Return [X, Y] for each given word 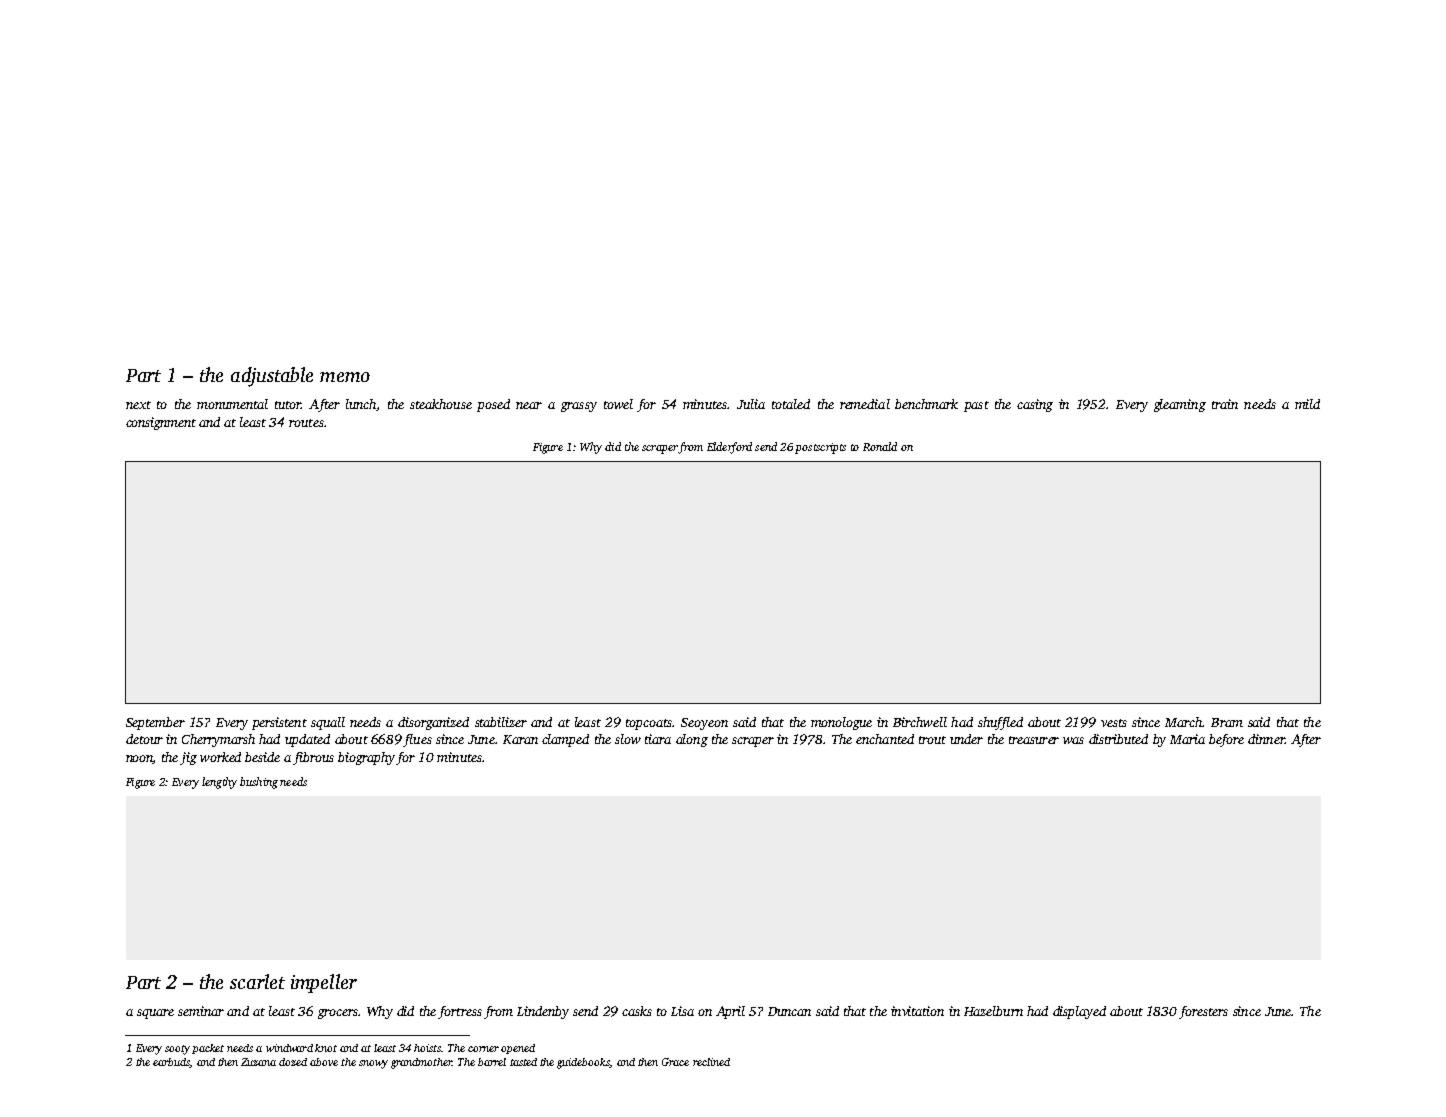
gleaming [1180, 405]
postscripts [820, 448]
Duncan [789, 1011]
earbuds [171, 1063]
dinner [1266, 739]
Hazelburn [993, 1011]
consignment [161, 423]
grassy [579, 407]
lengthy [219, 783]
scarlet [257, 981]
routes [306, 423]
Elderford [729, 448]
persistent [279, 723]
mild [1307, 404]
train [1225, 404]
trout [932, 740]
